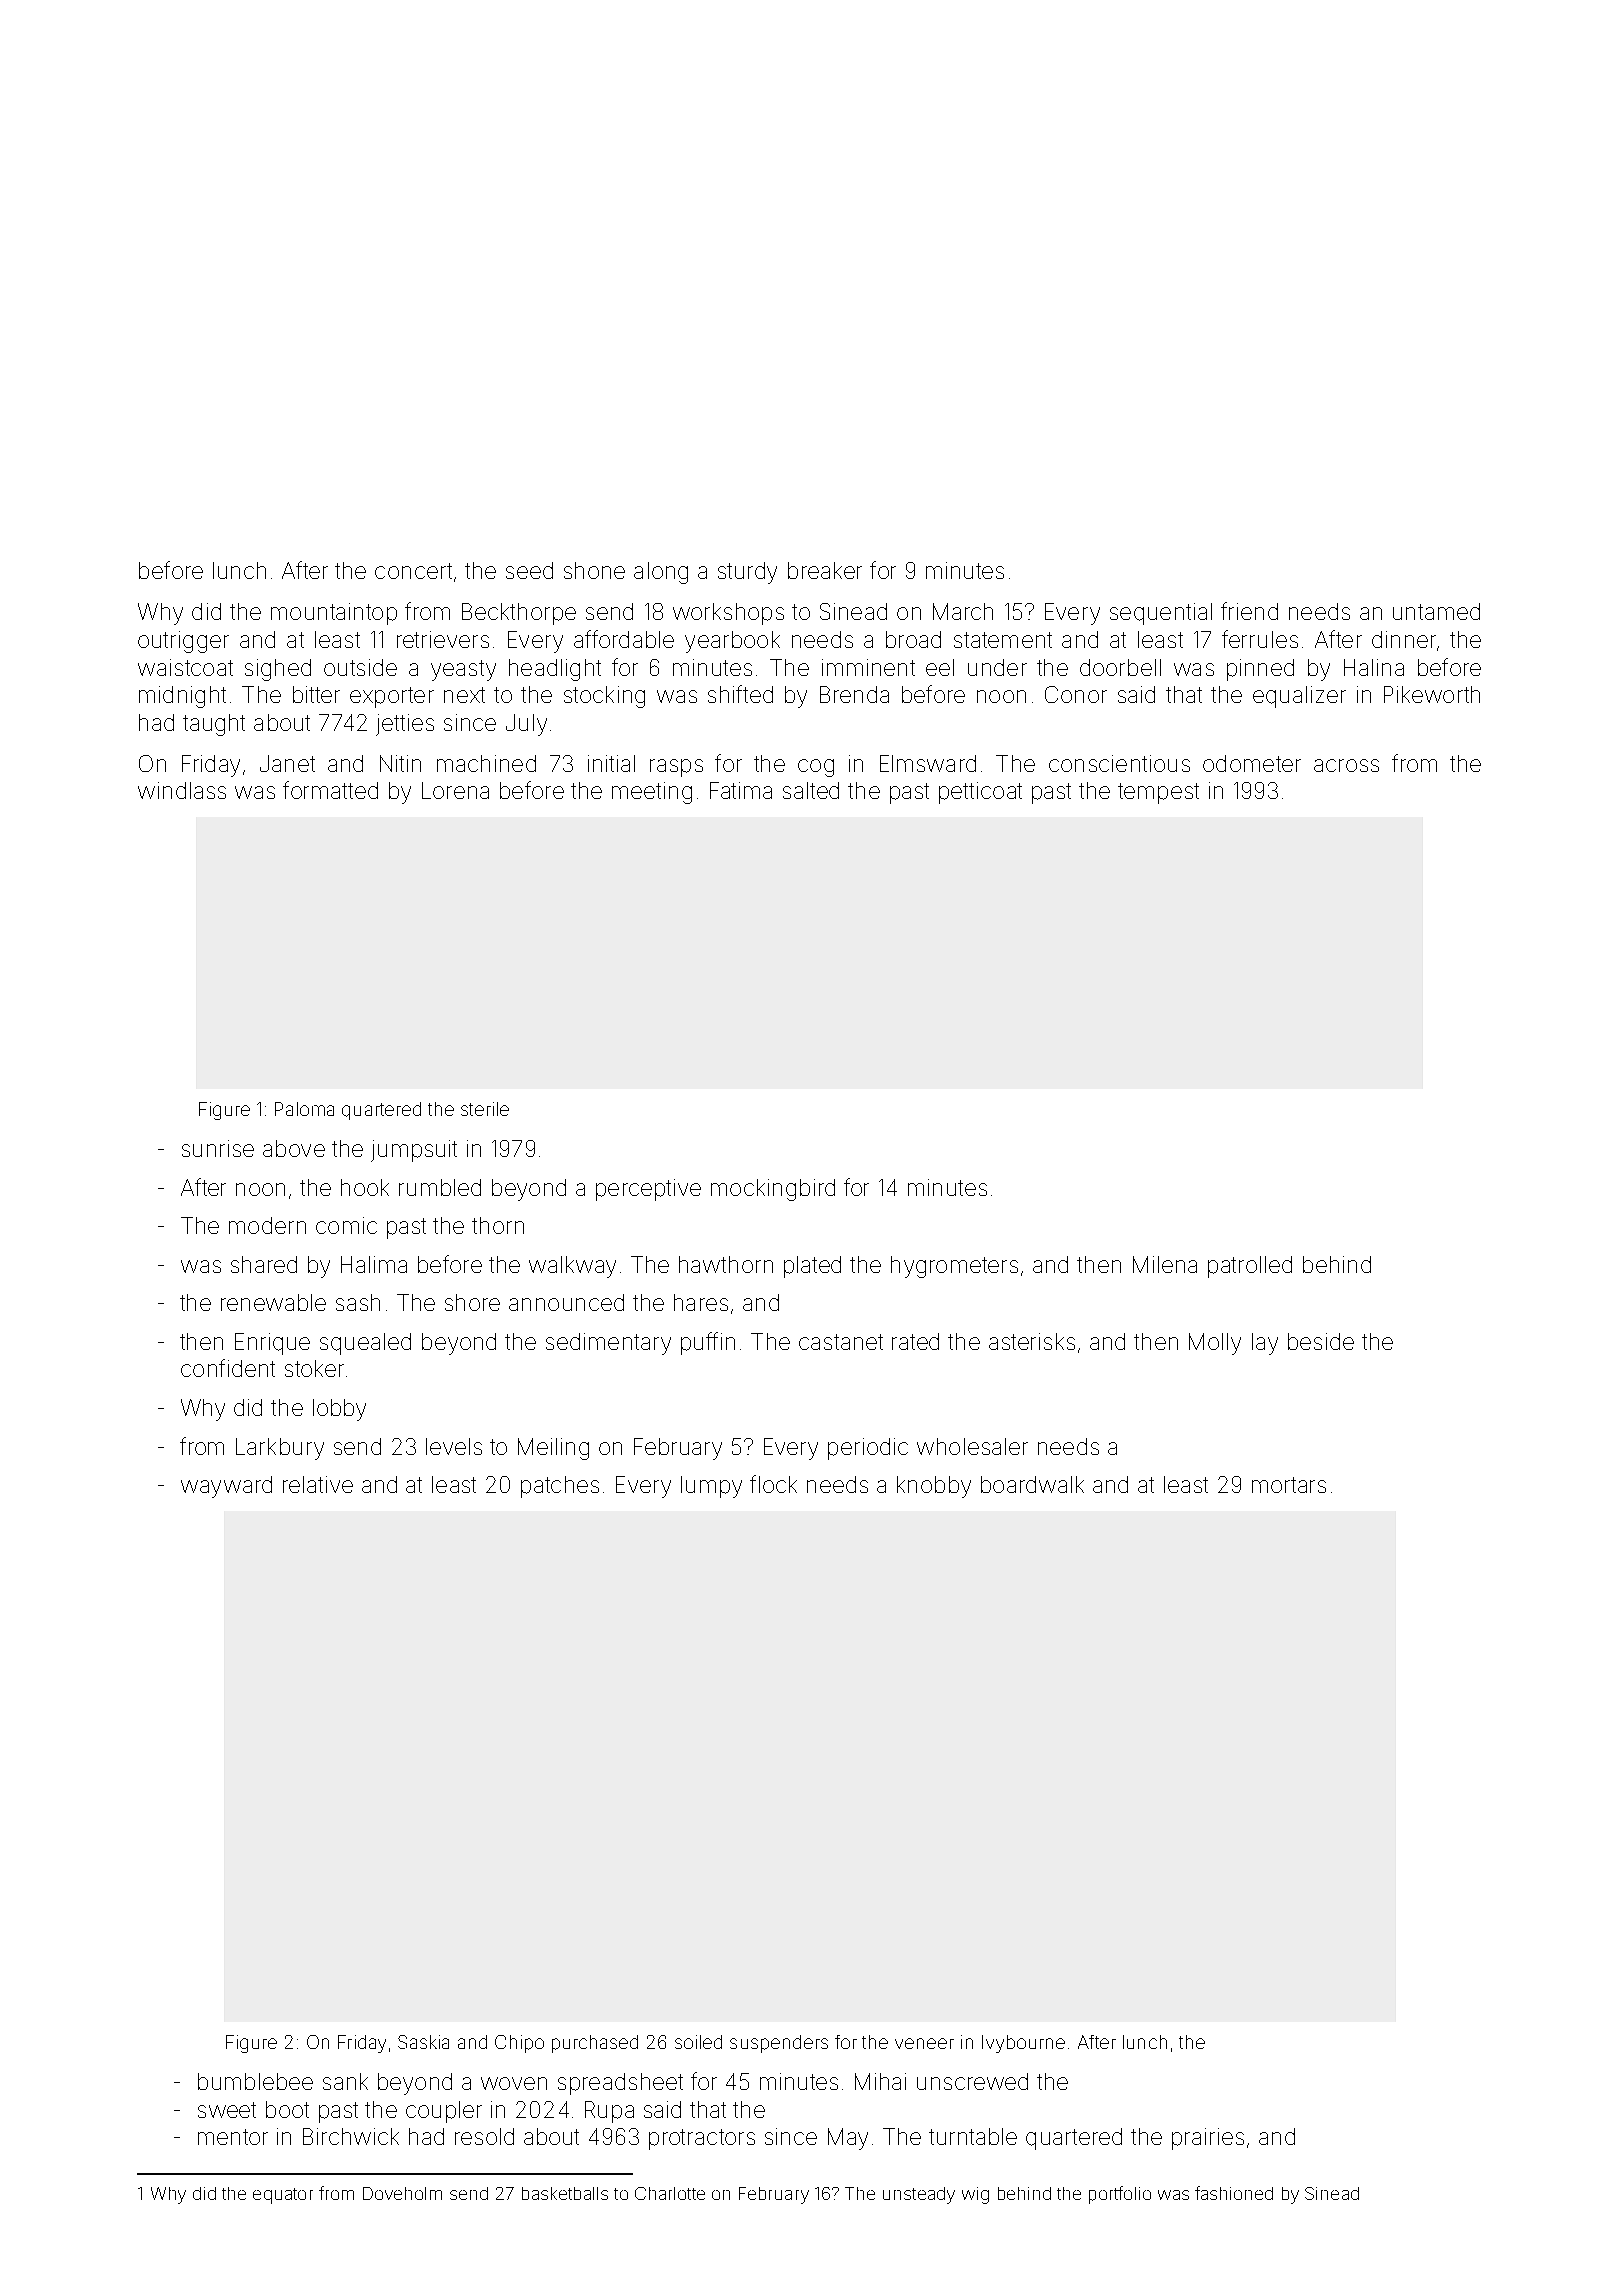 The image size is (1620, 2292). Describe the element at coordinates (1165, 1264) in the screenshot. I see `Milena` at that location.
